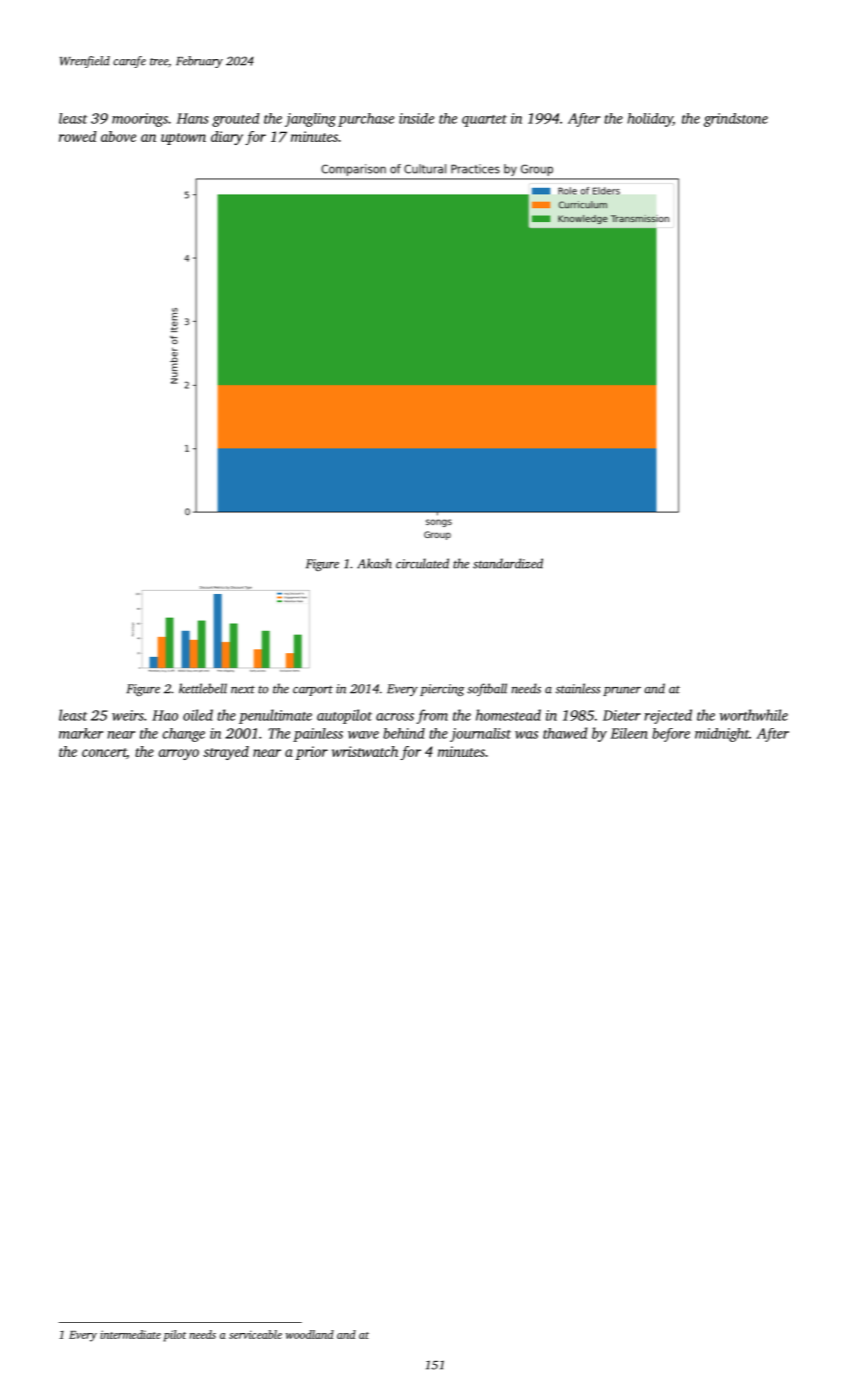 This screenshot has width=849, height=1400. I want to click on Eileen, so click(629, 733).
